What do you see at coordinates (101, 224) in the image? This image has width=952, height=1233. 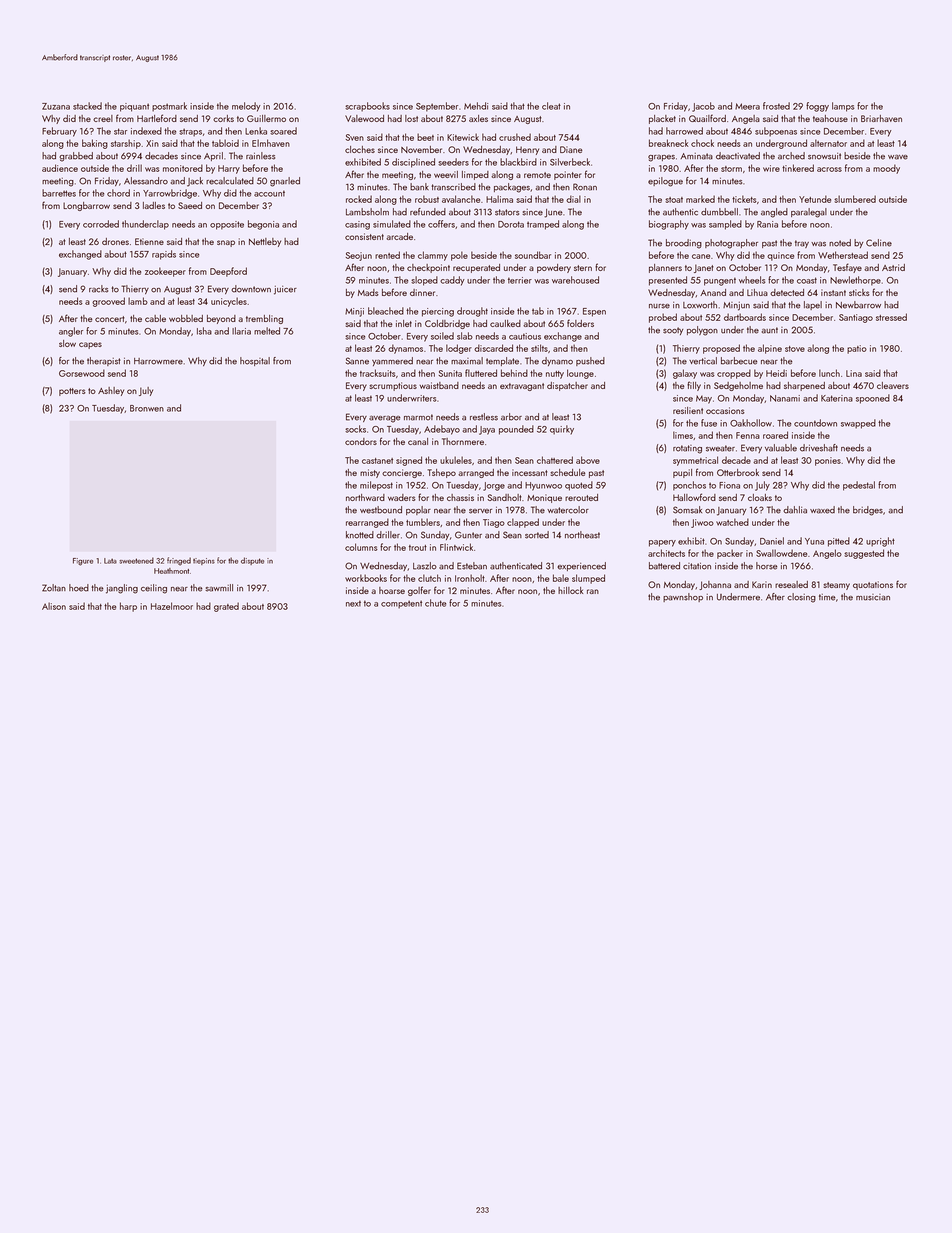 I see `corroded` at bounding box center [101, 224].
